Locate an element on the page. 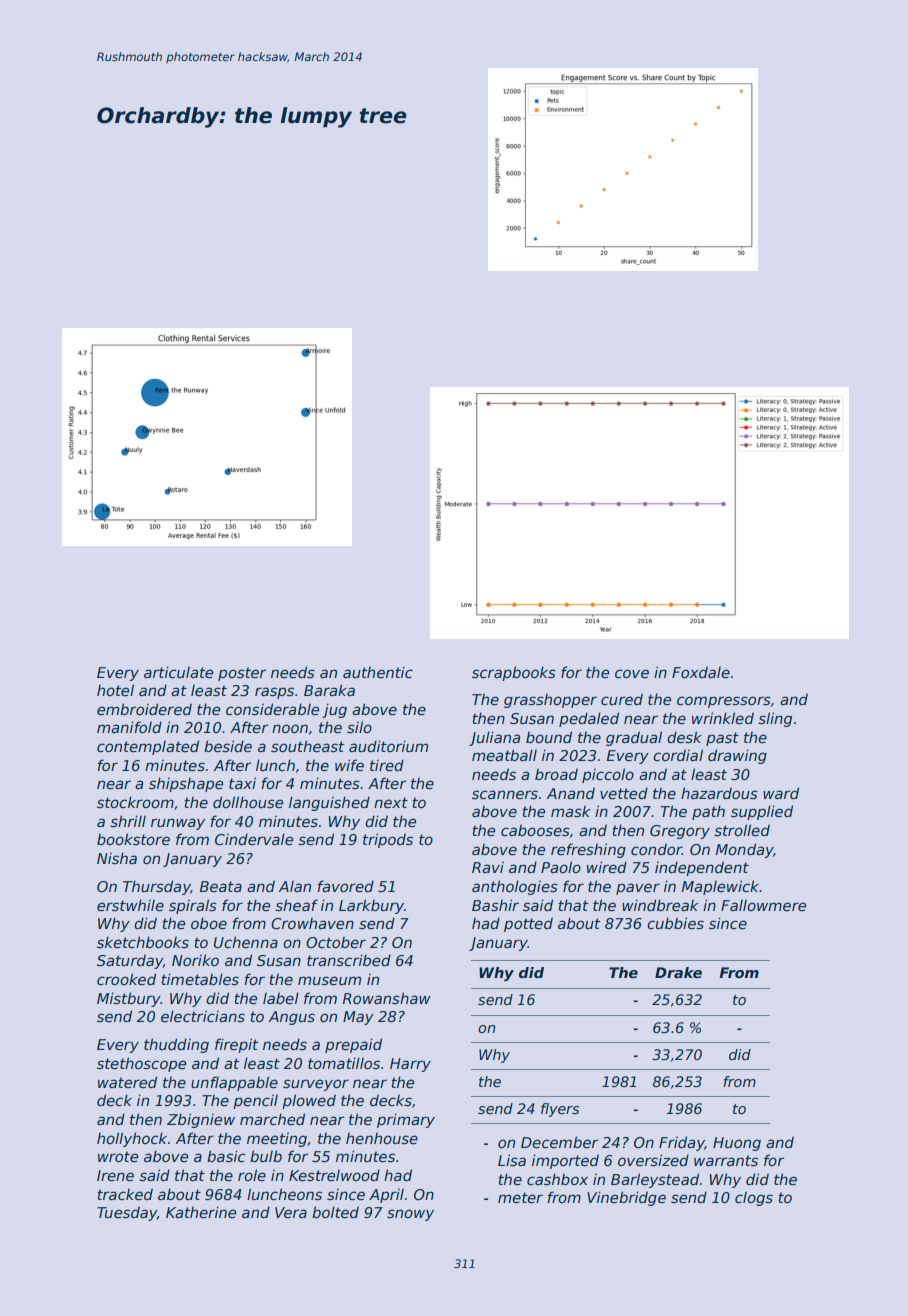  scrapbooks is located at coordinates (514, 673).
